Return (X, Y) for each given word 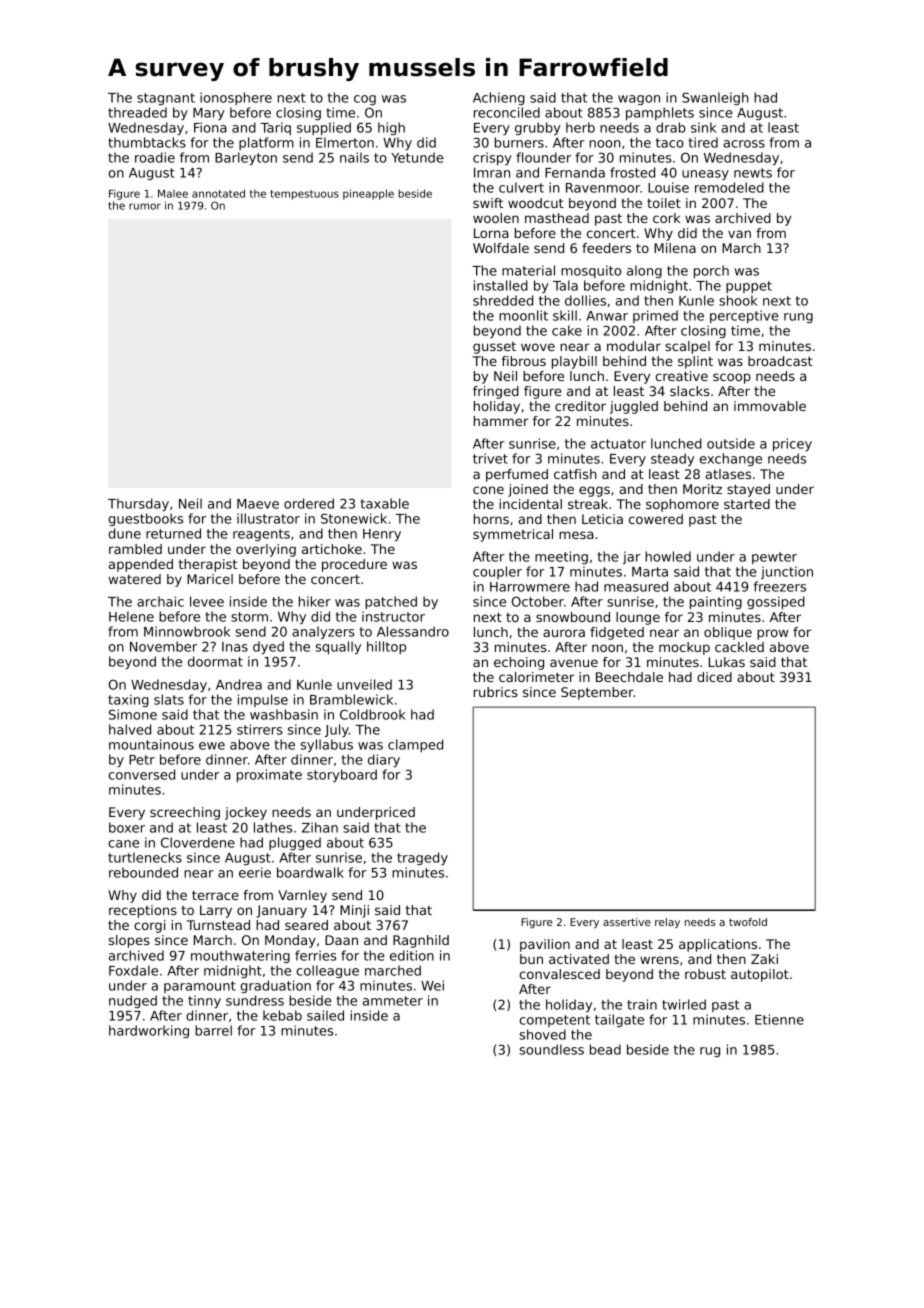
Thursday (138, 504)
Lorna (491, 233)
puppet (749, 287)
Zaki (764, 959)
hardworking (149, 1031)
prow (772, 634)
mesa (576, 535)
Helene (131, 616)
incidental (530, 504)
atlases (728, 474)
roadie (155, 157)
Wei (432, 985)
